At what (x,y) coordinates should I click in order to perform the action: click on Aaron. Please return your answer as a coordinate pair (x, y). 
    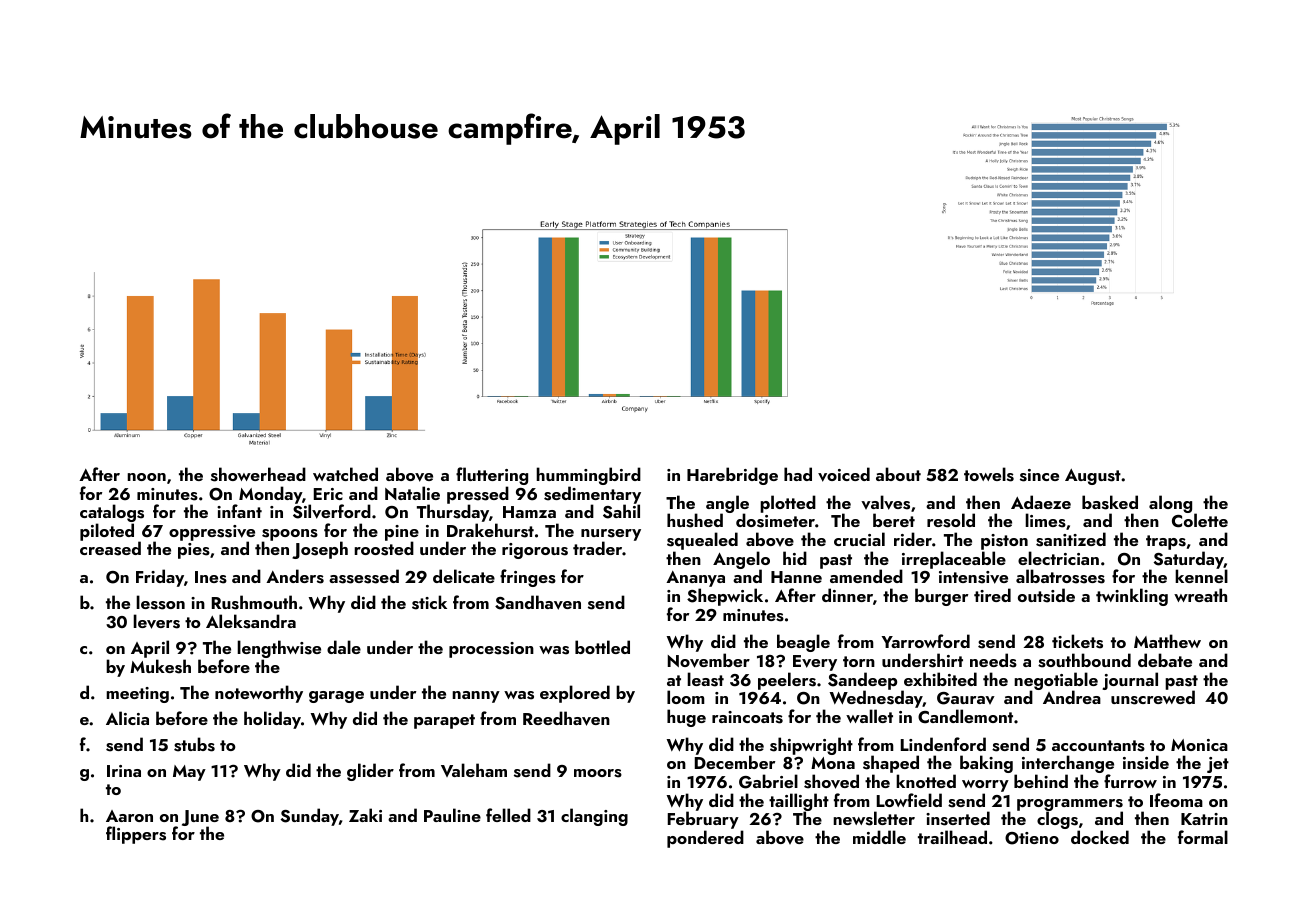
    Looking at the image, I should click on (129, 816).
